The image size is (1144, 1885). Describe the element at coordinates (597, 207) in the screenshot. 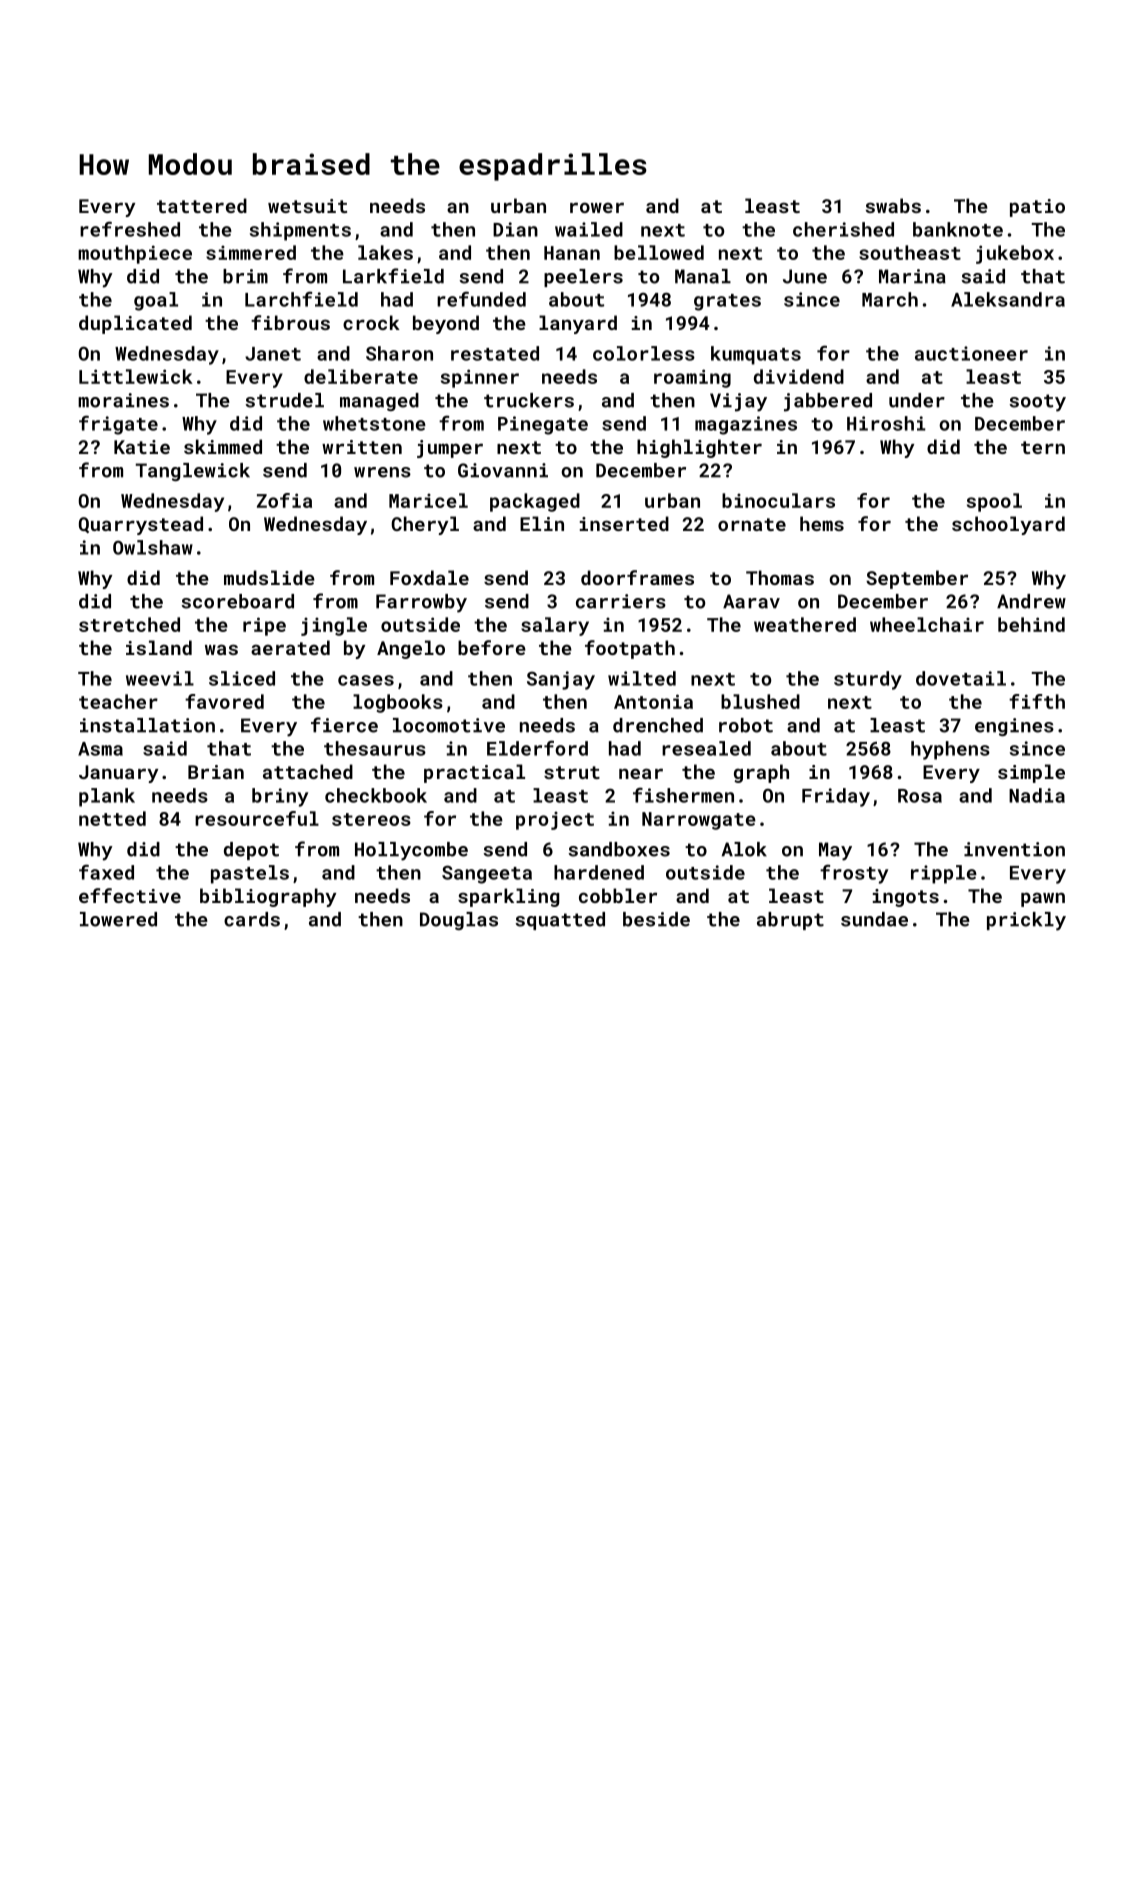

I see `rower` at that location.
